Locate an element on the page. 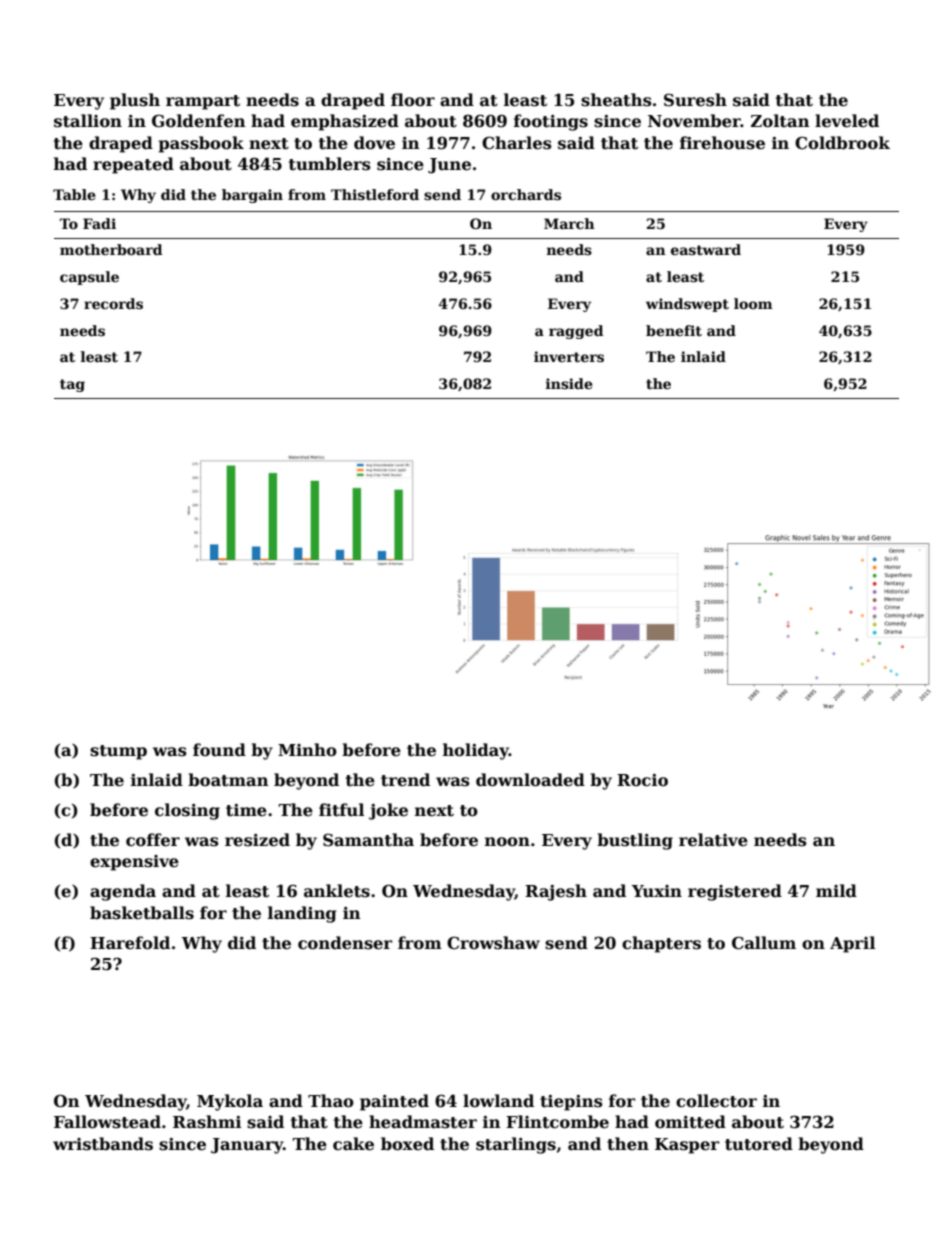 The width and height of the page is (952, 1233). Rocio is located at coordinates (642, 780).
